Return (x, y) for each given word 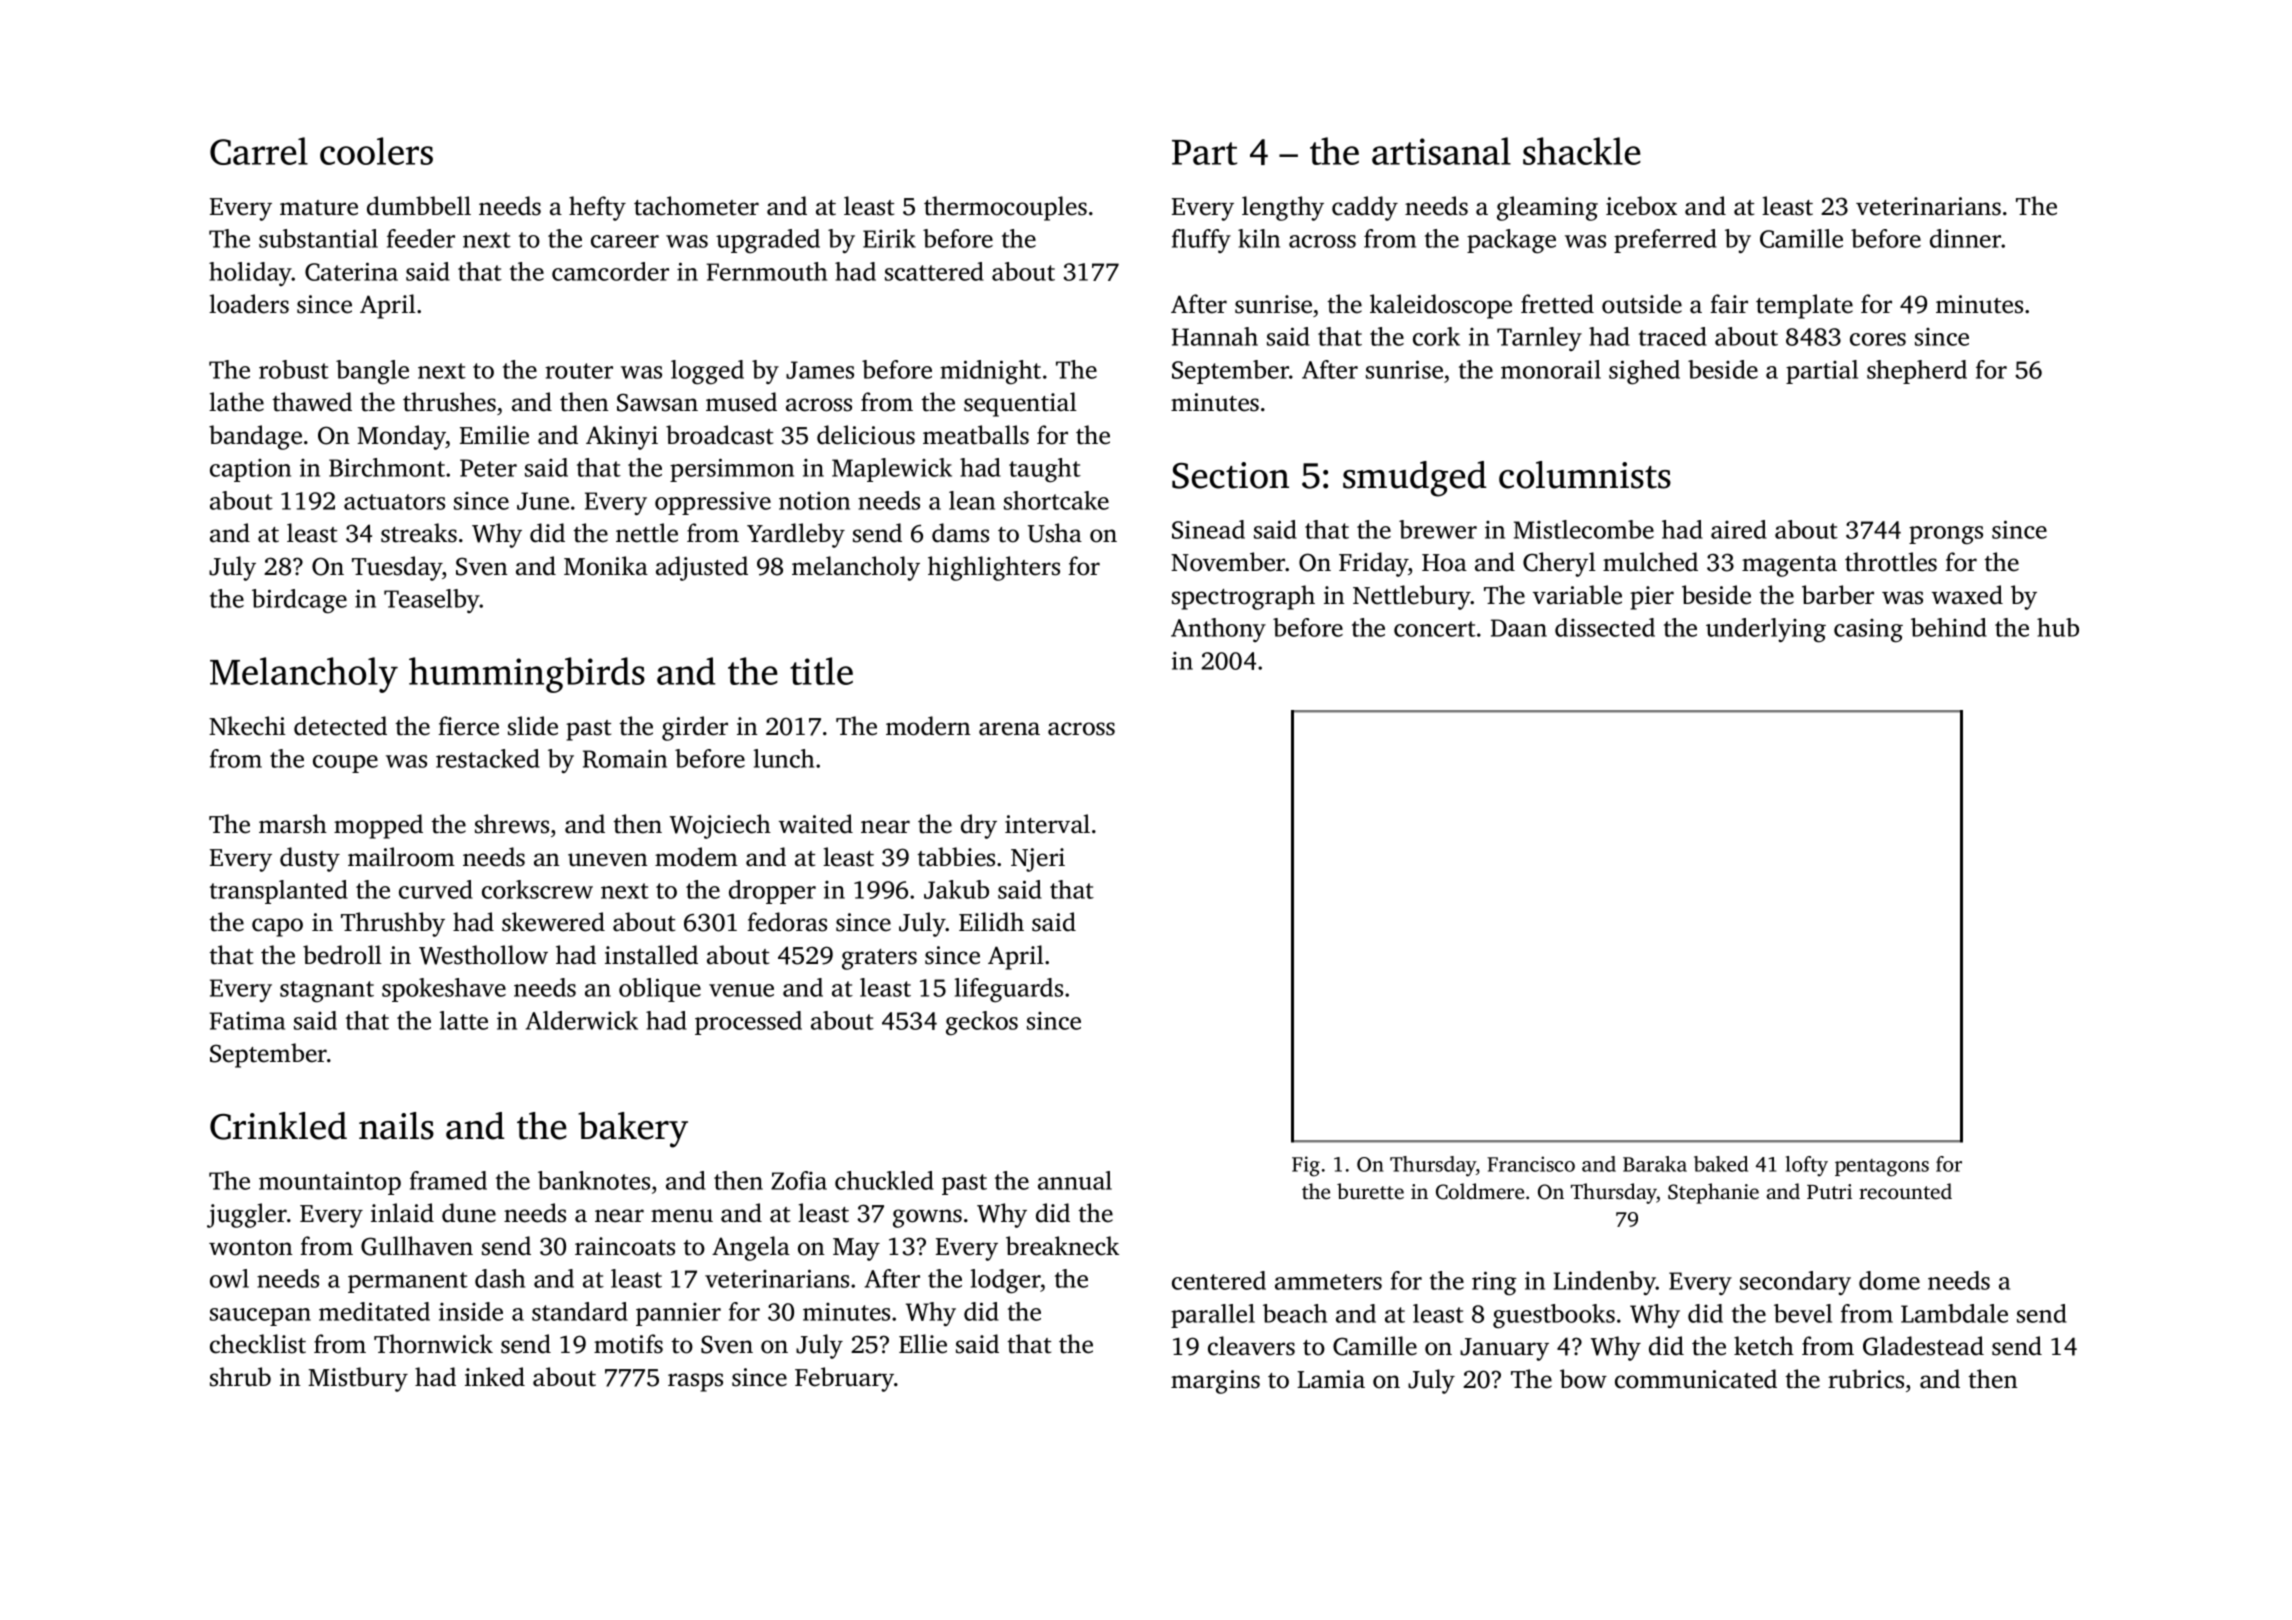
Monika (606, 566)
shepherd (1917, 372)
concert (1435, 629)
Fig (1306, 1166)
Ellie (923, 1344)
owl (229, 1278)
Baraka (1655, 1164)
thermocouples (1005, 208)
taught (1045, 470)
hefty (597, 208)
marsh (293, 824)
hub (2058, 627)
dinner (1965, 238)
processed (748, 1023)
